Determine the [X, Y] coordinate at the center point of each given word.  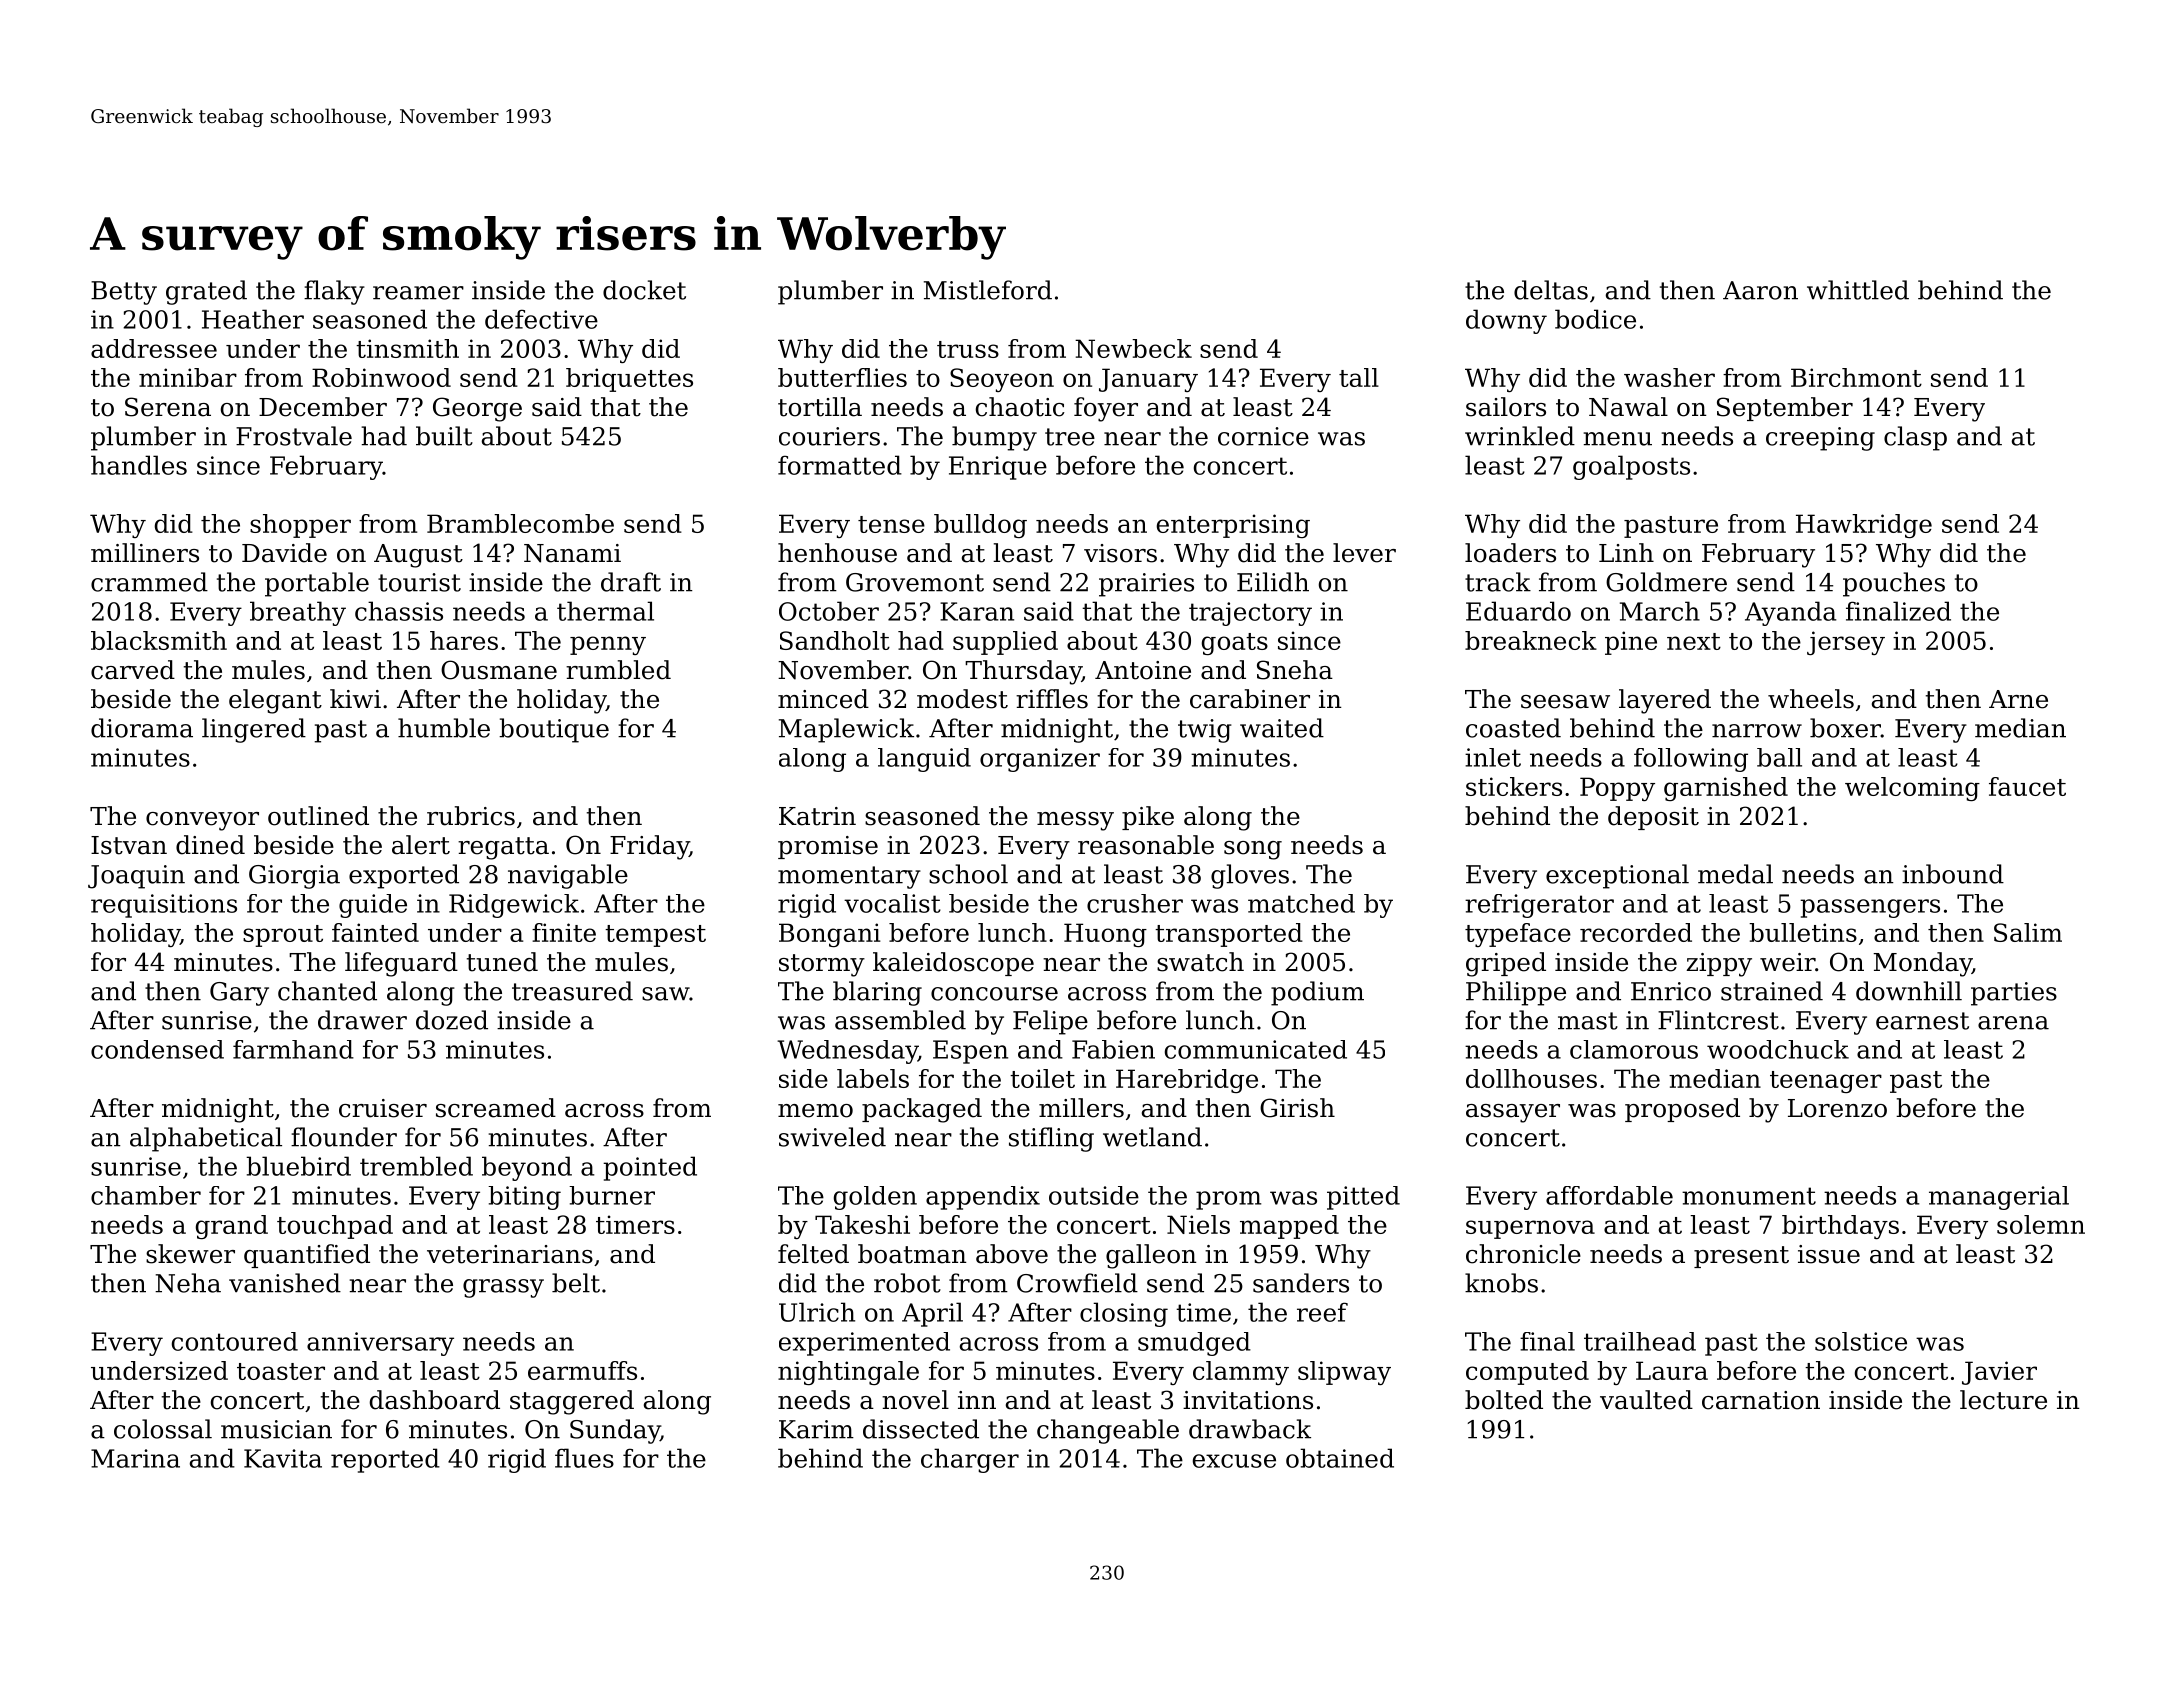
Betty [124, 293]
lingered [254, 730]
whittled [1858, 290]
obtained [1340, 1458]
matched [1301, 903]
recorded [1636, 932]
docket [644, 290]
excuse [1234, 1461]
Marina [135, 1458]
